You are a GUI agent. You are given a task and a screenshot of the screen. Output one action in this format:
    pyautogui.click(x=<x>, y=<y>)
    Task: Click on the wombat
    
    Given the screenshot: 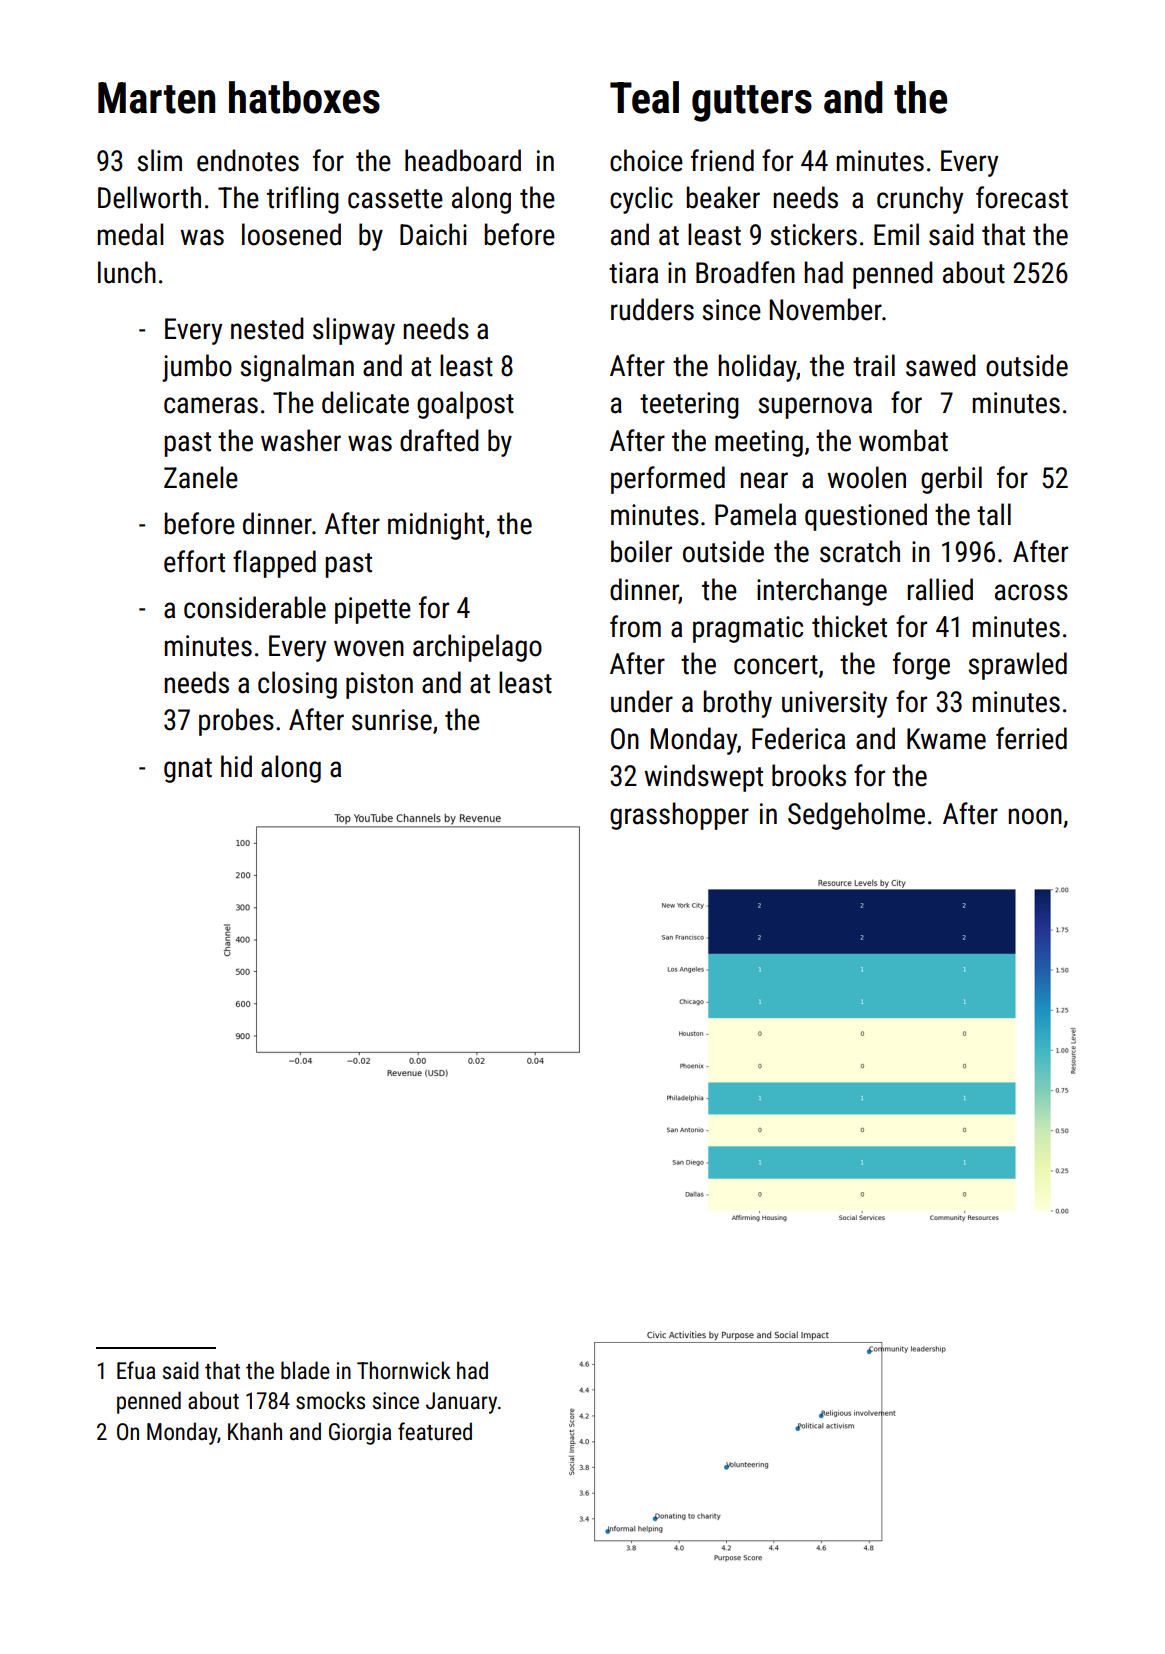 What is the action you would take?
    pyautogui.click(x=903, y=440)
